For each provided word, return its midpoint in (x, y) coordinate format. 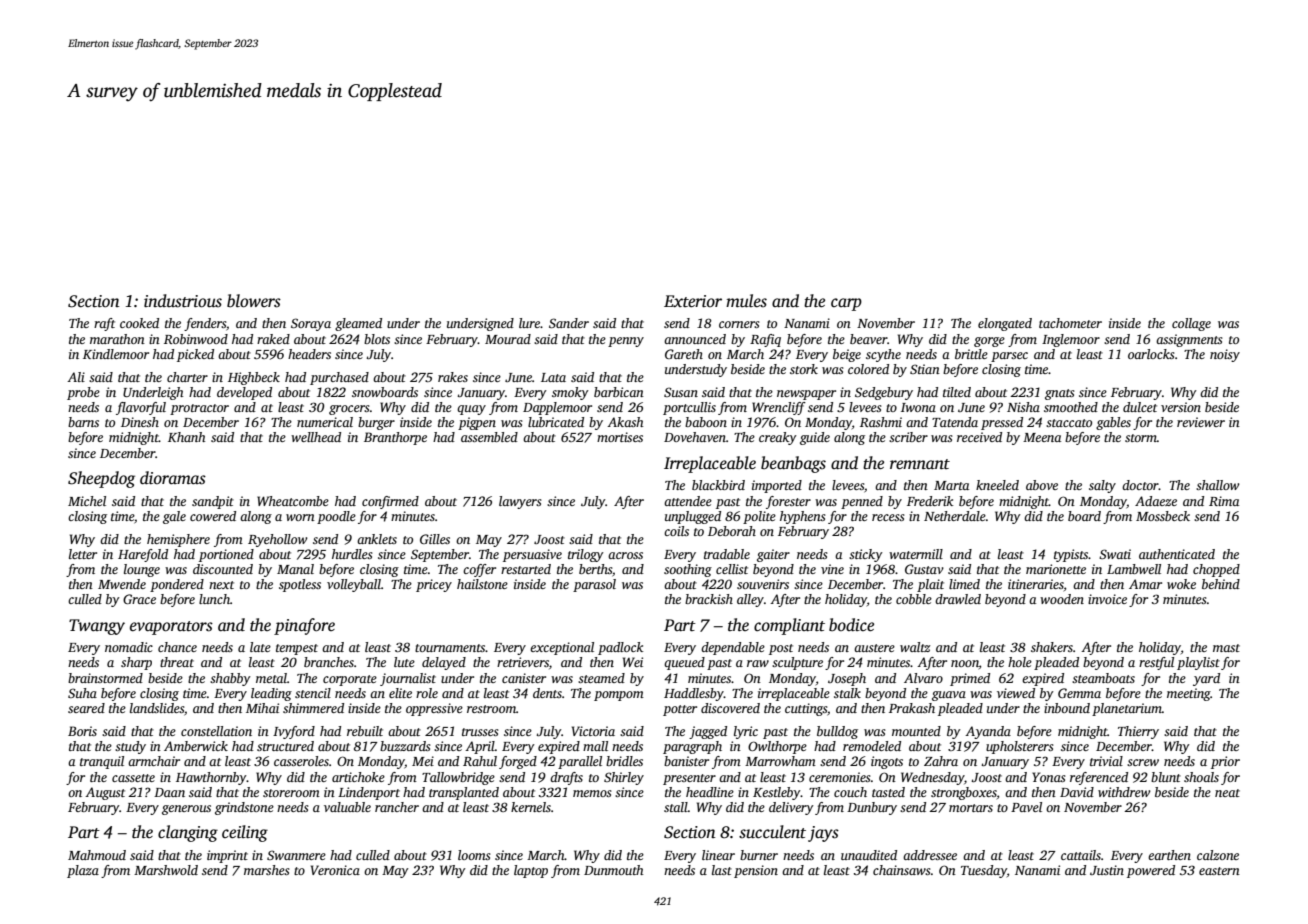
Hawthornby (211, 778)
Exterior (693, 301)
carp (846, 304)
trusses (480, 732)
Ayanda (988, 732)
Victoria (593, 731)
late (260, 647)
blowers (254, 301)
